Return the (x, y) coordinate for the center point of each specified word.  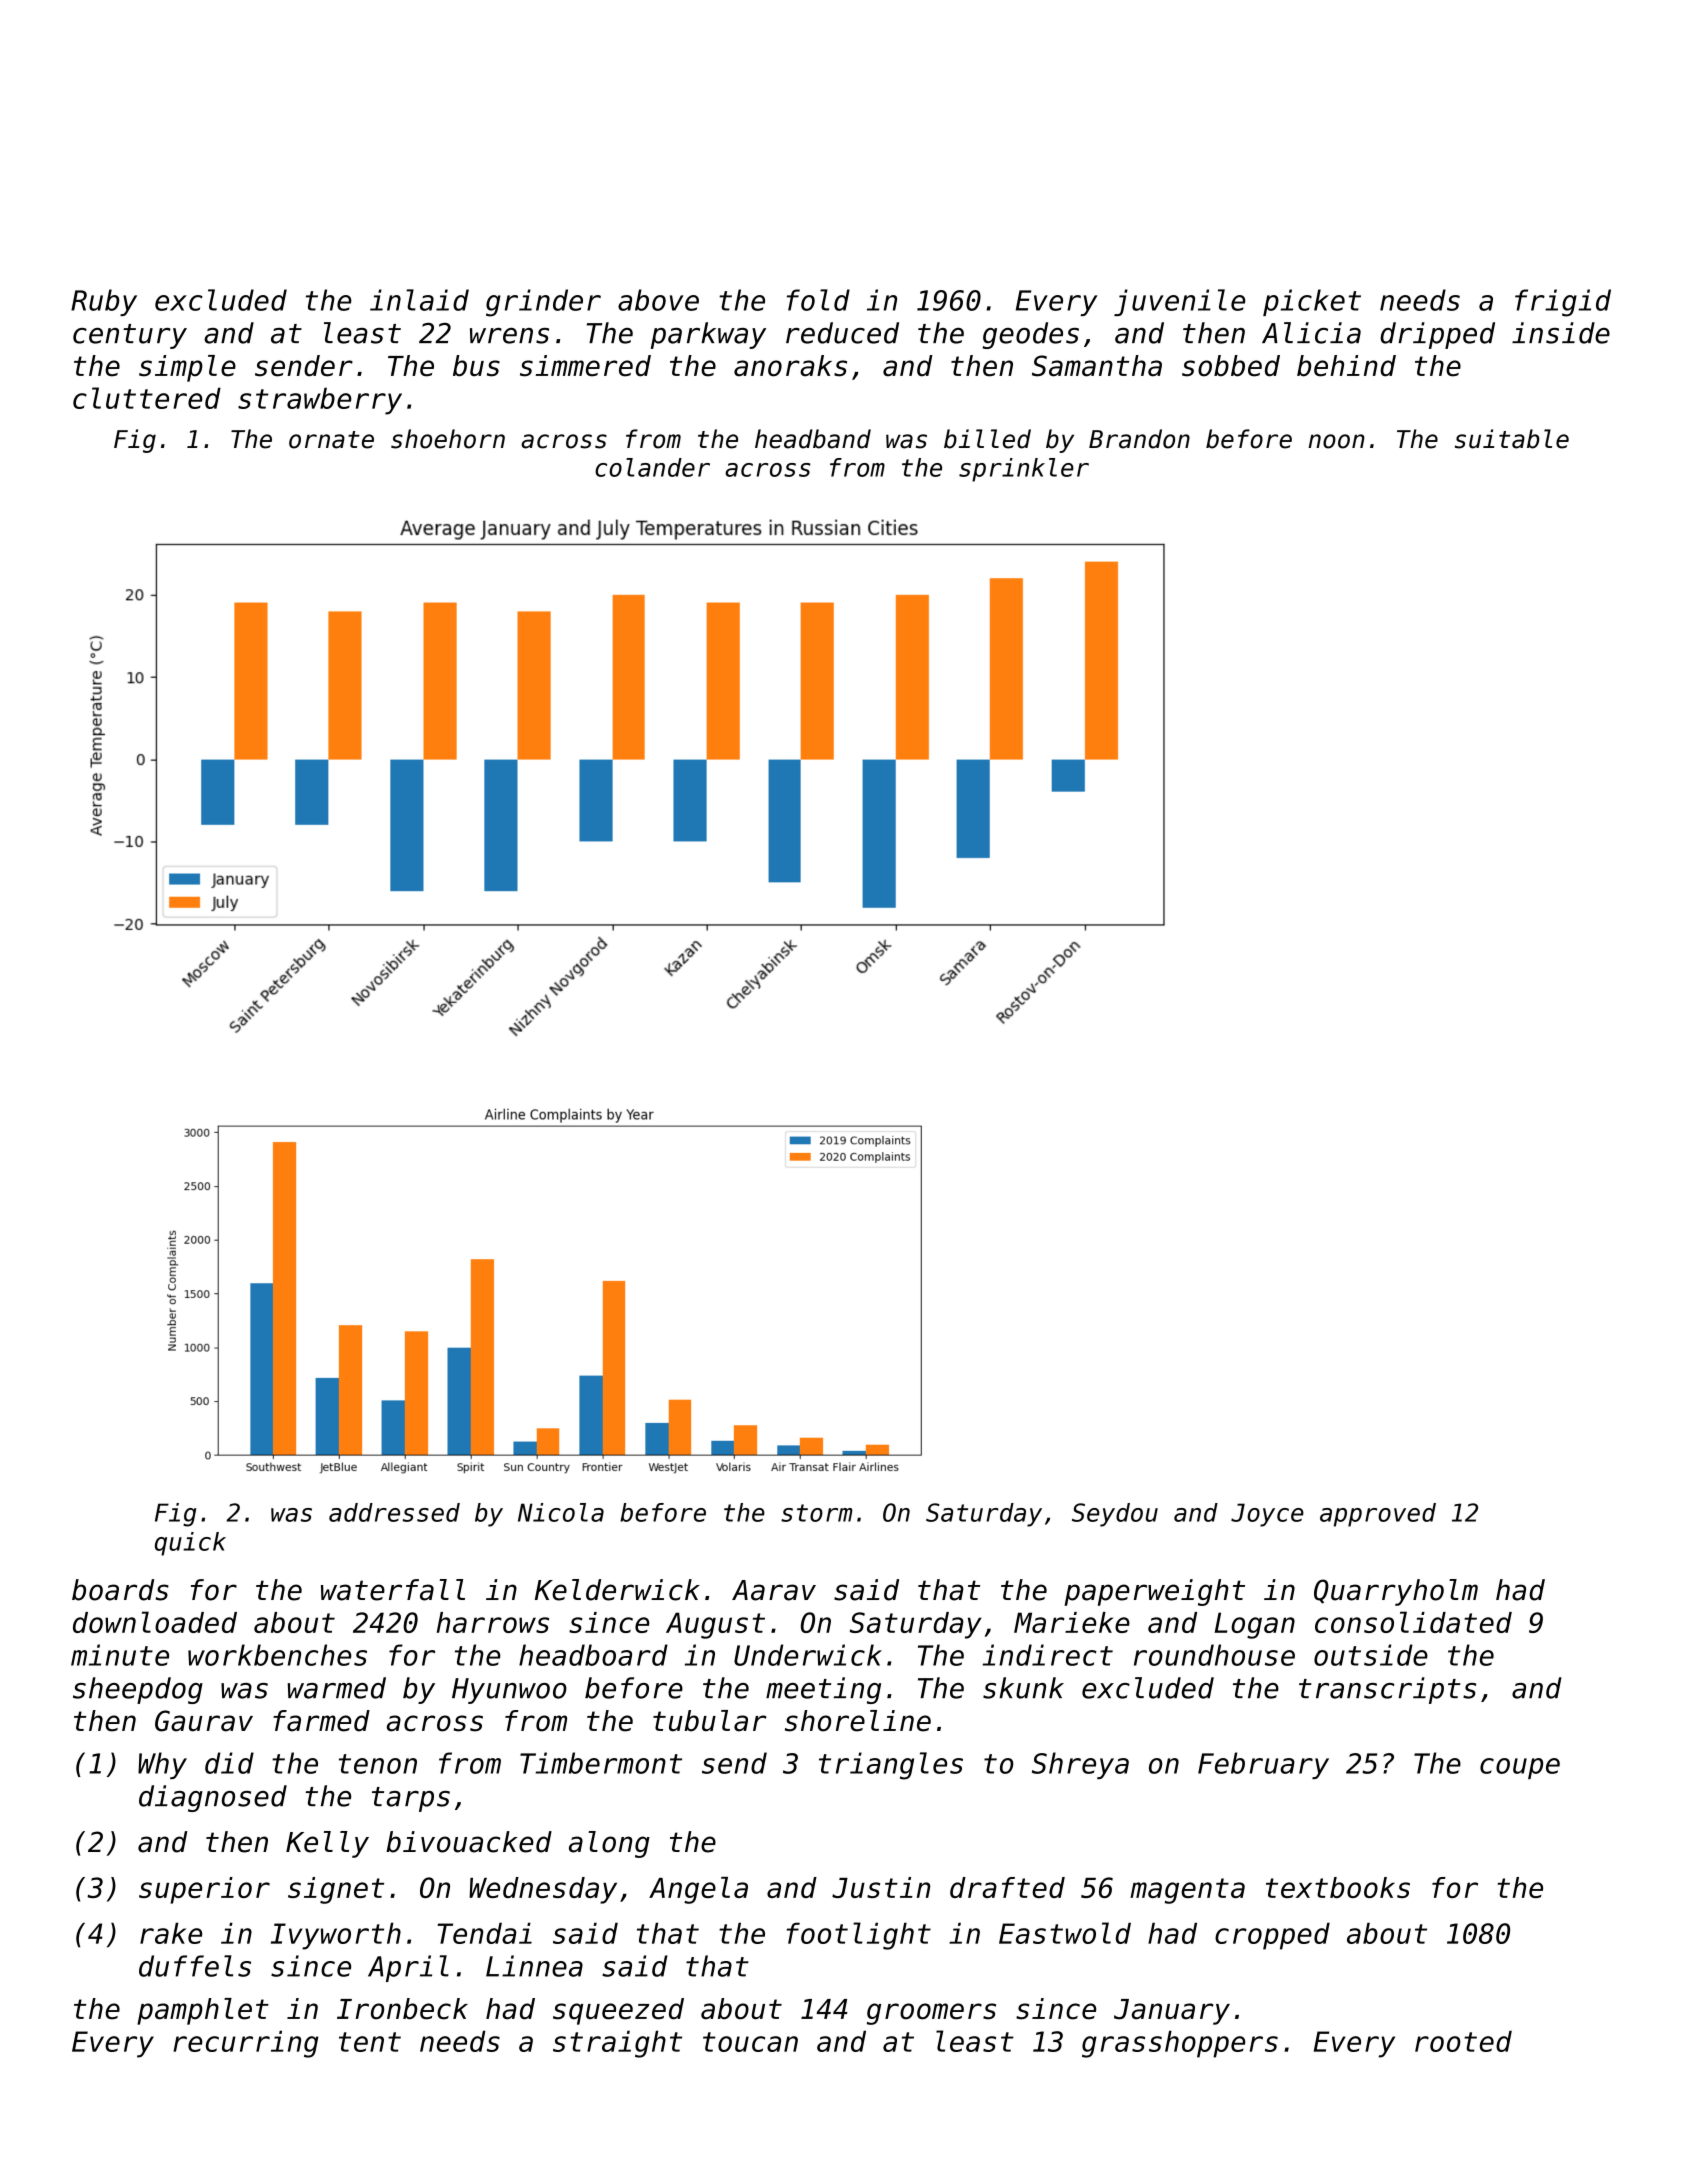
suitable (1512, 439)
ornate (331, 440)
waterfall (393, 1590)
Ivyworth (336, 1936)
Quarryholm (1396, 1592)
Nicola (561, 1512)
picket (1312, 302)
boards (120, 1590)
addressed (394, 1512)
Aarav (774, 1590)
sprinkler (1024, 470)
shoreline (858, 1721)
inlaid (419, 300)
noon (1336, 441)
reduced (842, 333)
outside (1371, 1655)
